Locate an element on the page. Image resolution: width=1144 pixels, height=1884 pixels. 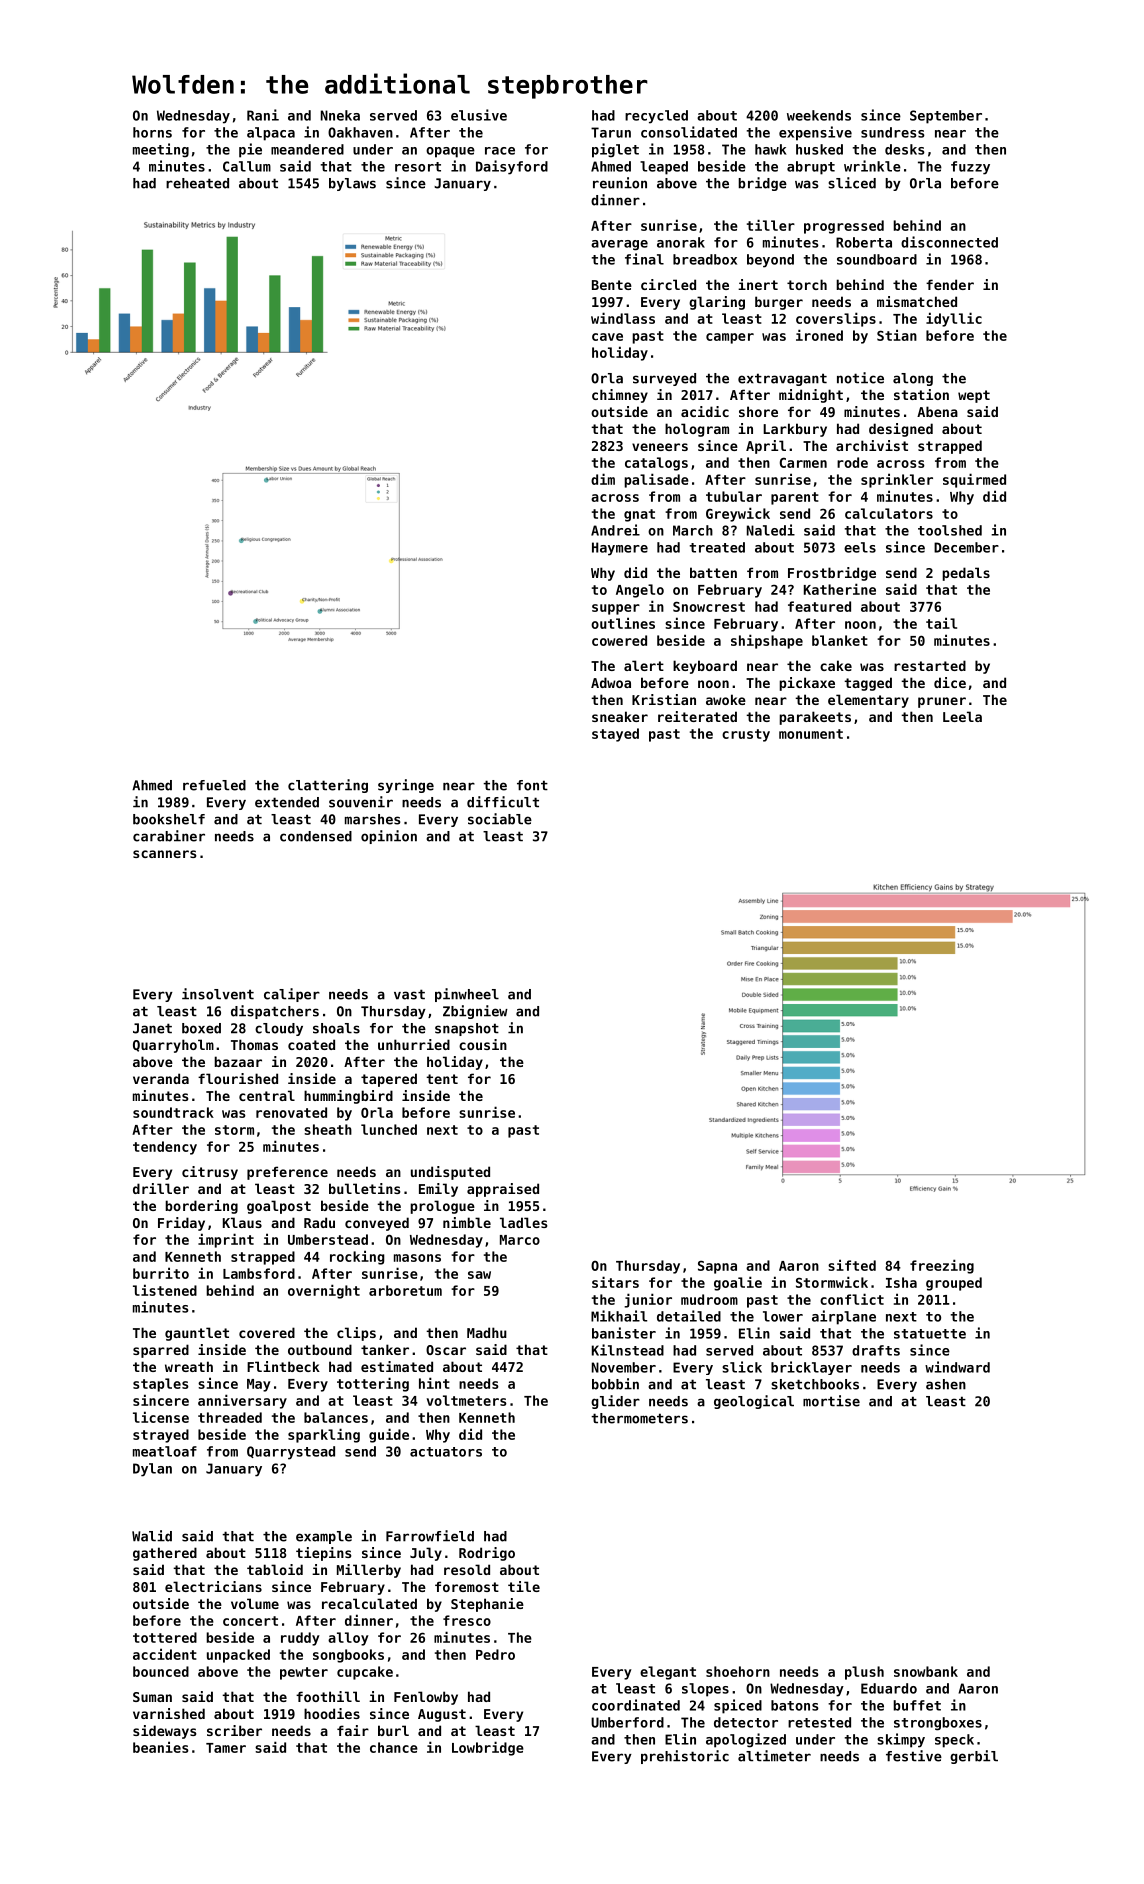
Rani is located at coordinates (263, 115).
